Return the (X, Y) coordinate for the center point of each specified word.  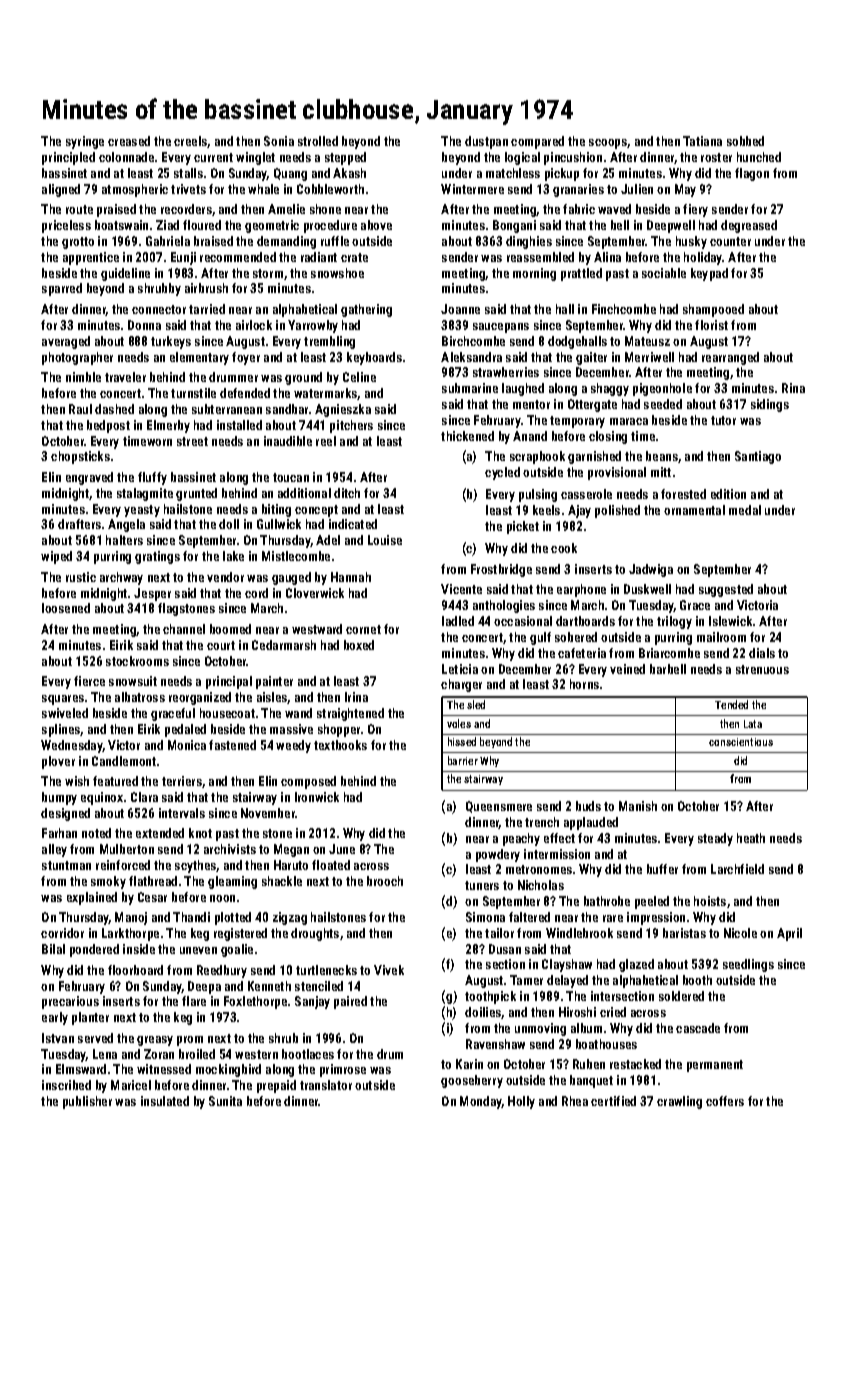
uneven (198, 950)
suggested (726, 590)
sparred (62, 289)
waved (614, 209)
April (789, 934)
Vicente (461, 589)
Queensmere (499, 807)
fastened (232, 745)
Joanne (460, 309)
